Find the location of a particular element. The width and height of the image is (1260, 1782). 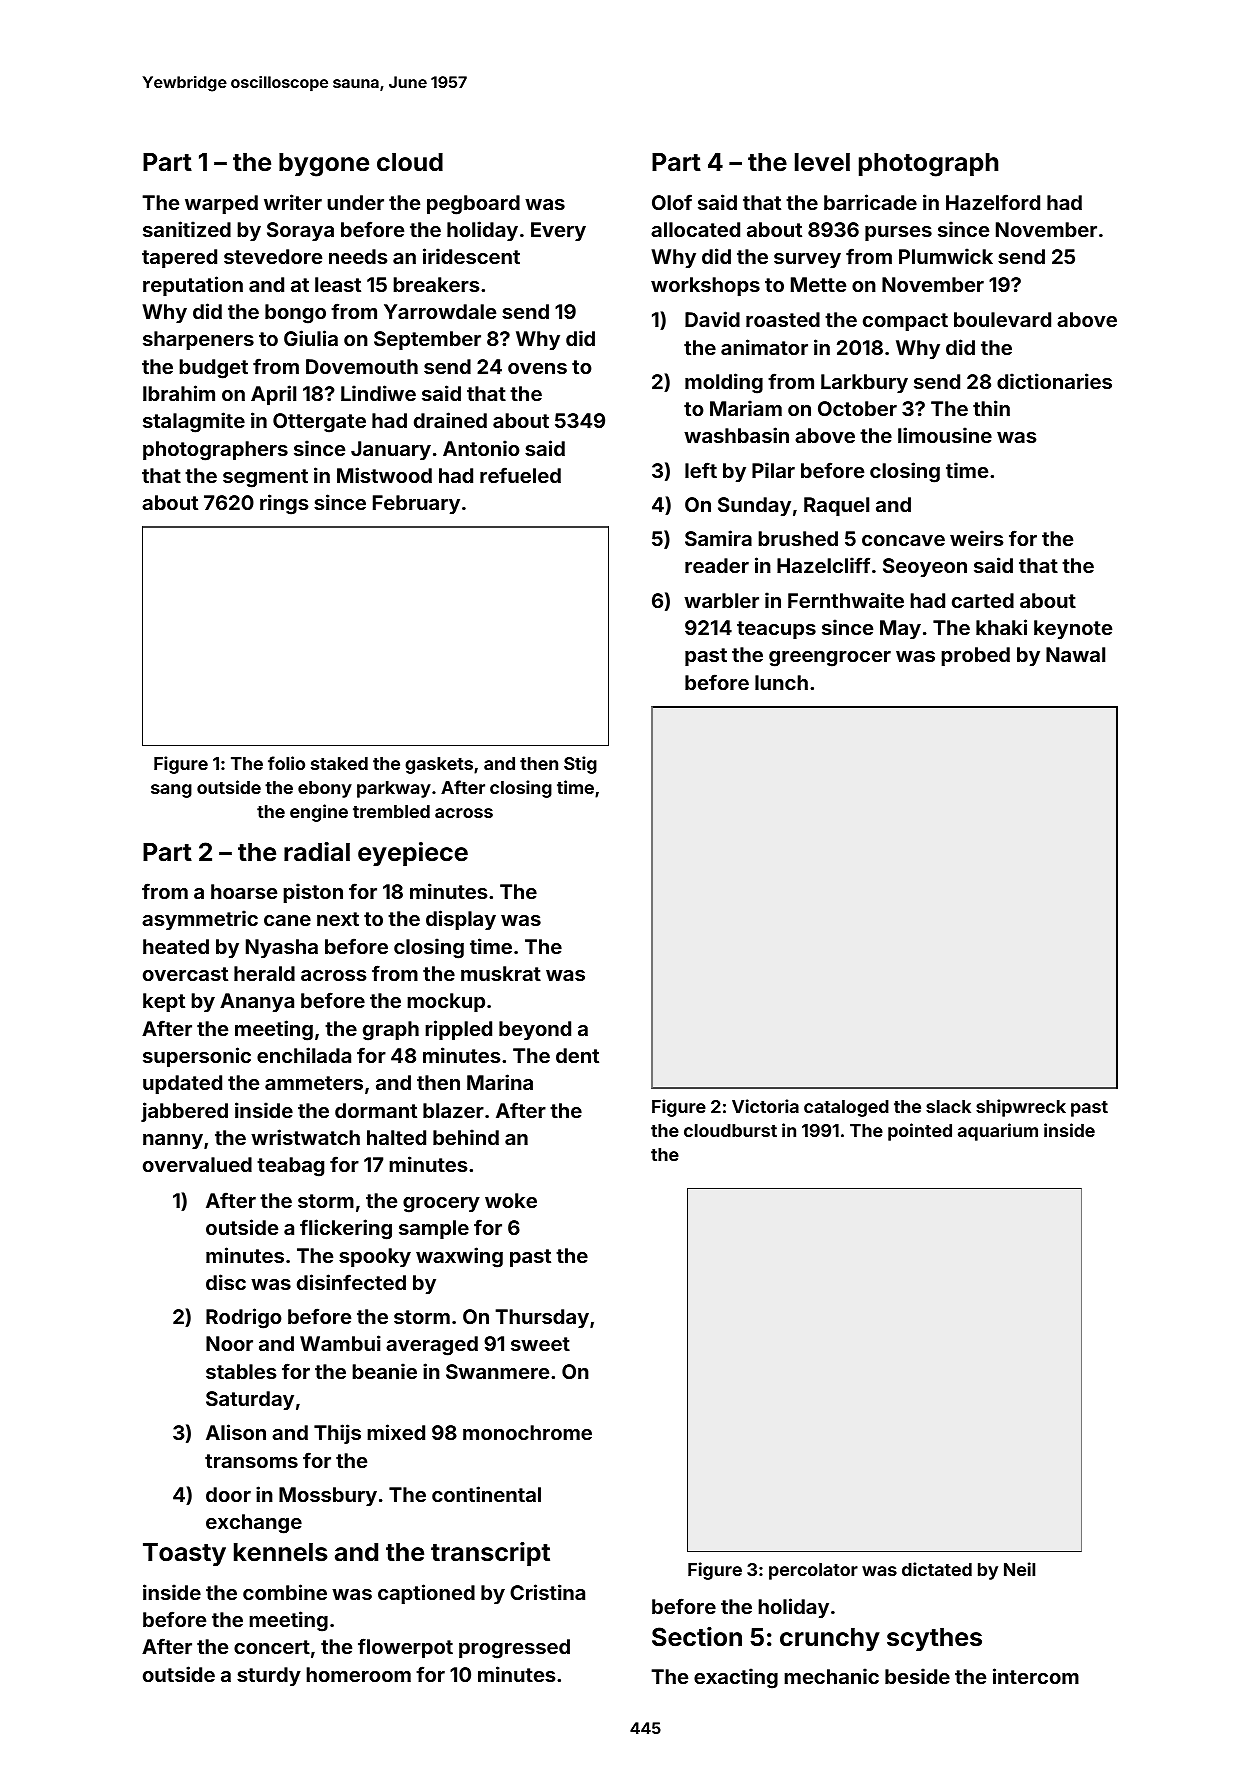

Hazelford is located at coordinates (993, 202).
